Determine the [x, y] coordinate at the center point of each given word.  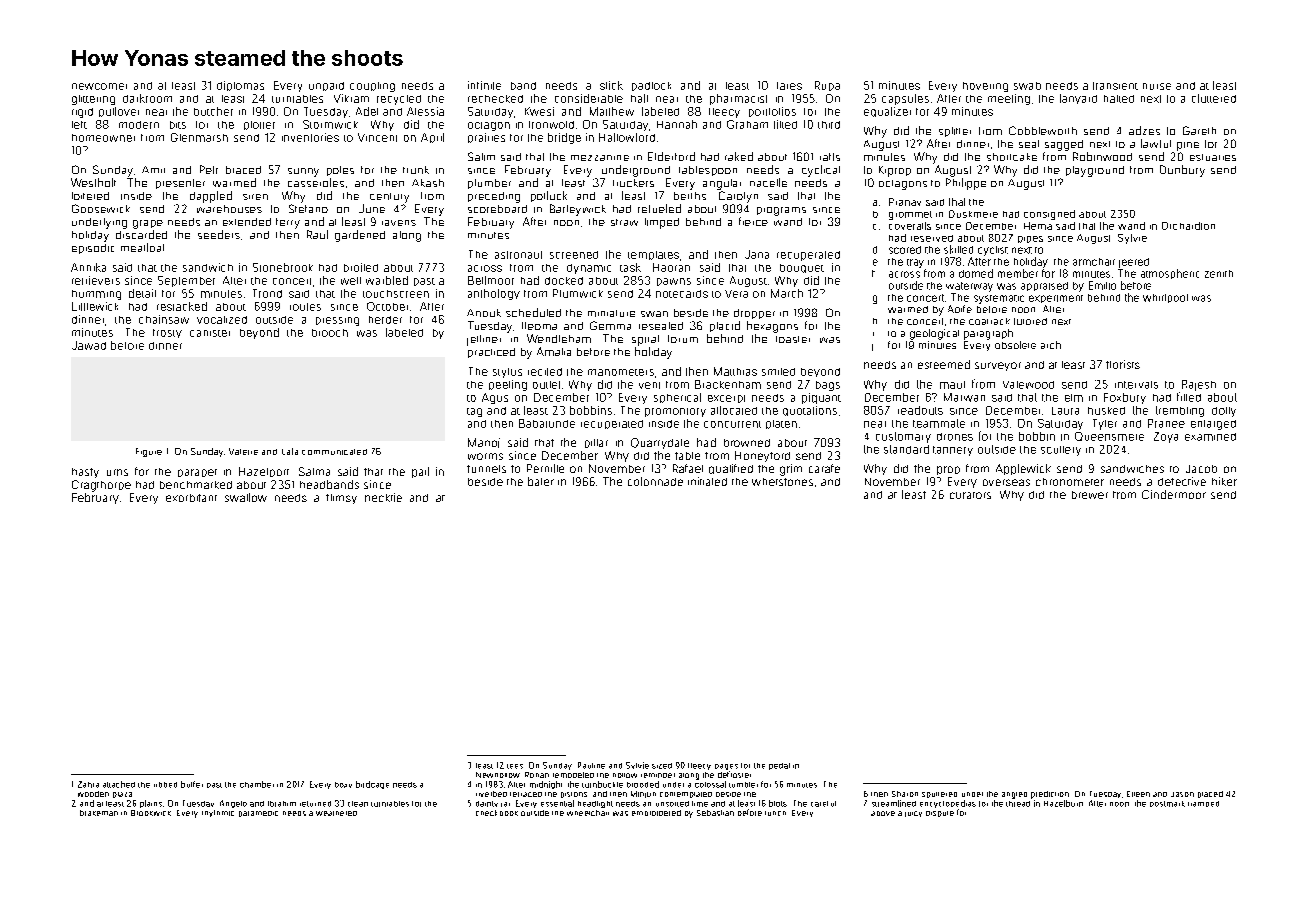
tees [515, 766]
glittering [93, 100]
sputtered [939, 795]
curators [970, 495]
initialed [707, 481]
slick [611, 85]
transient [1115, 86]
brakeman [99, 813]
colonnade [655, 481]
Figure [149, 452]
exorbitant [191, 498]
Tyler [1105, 424]
